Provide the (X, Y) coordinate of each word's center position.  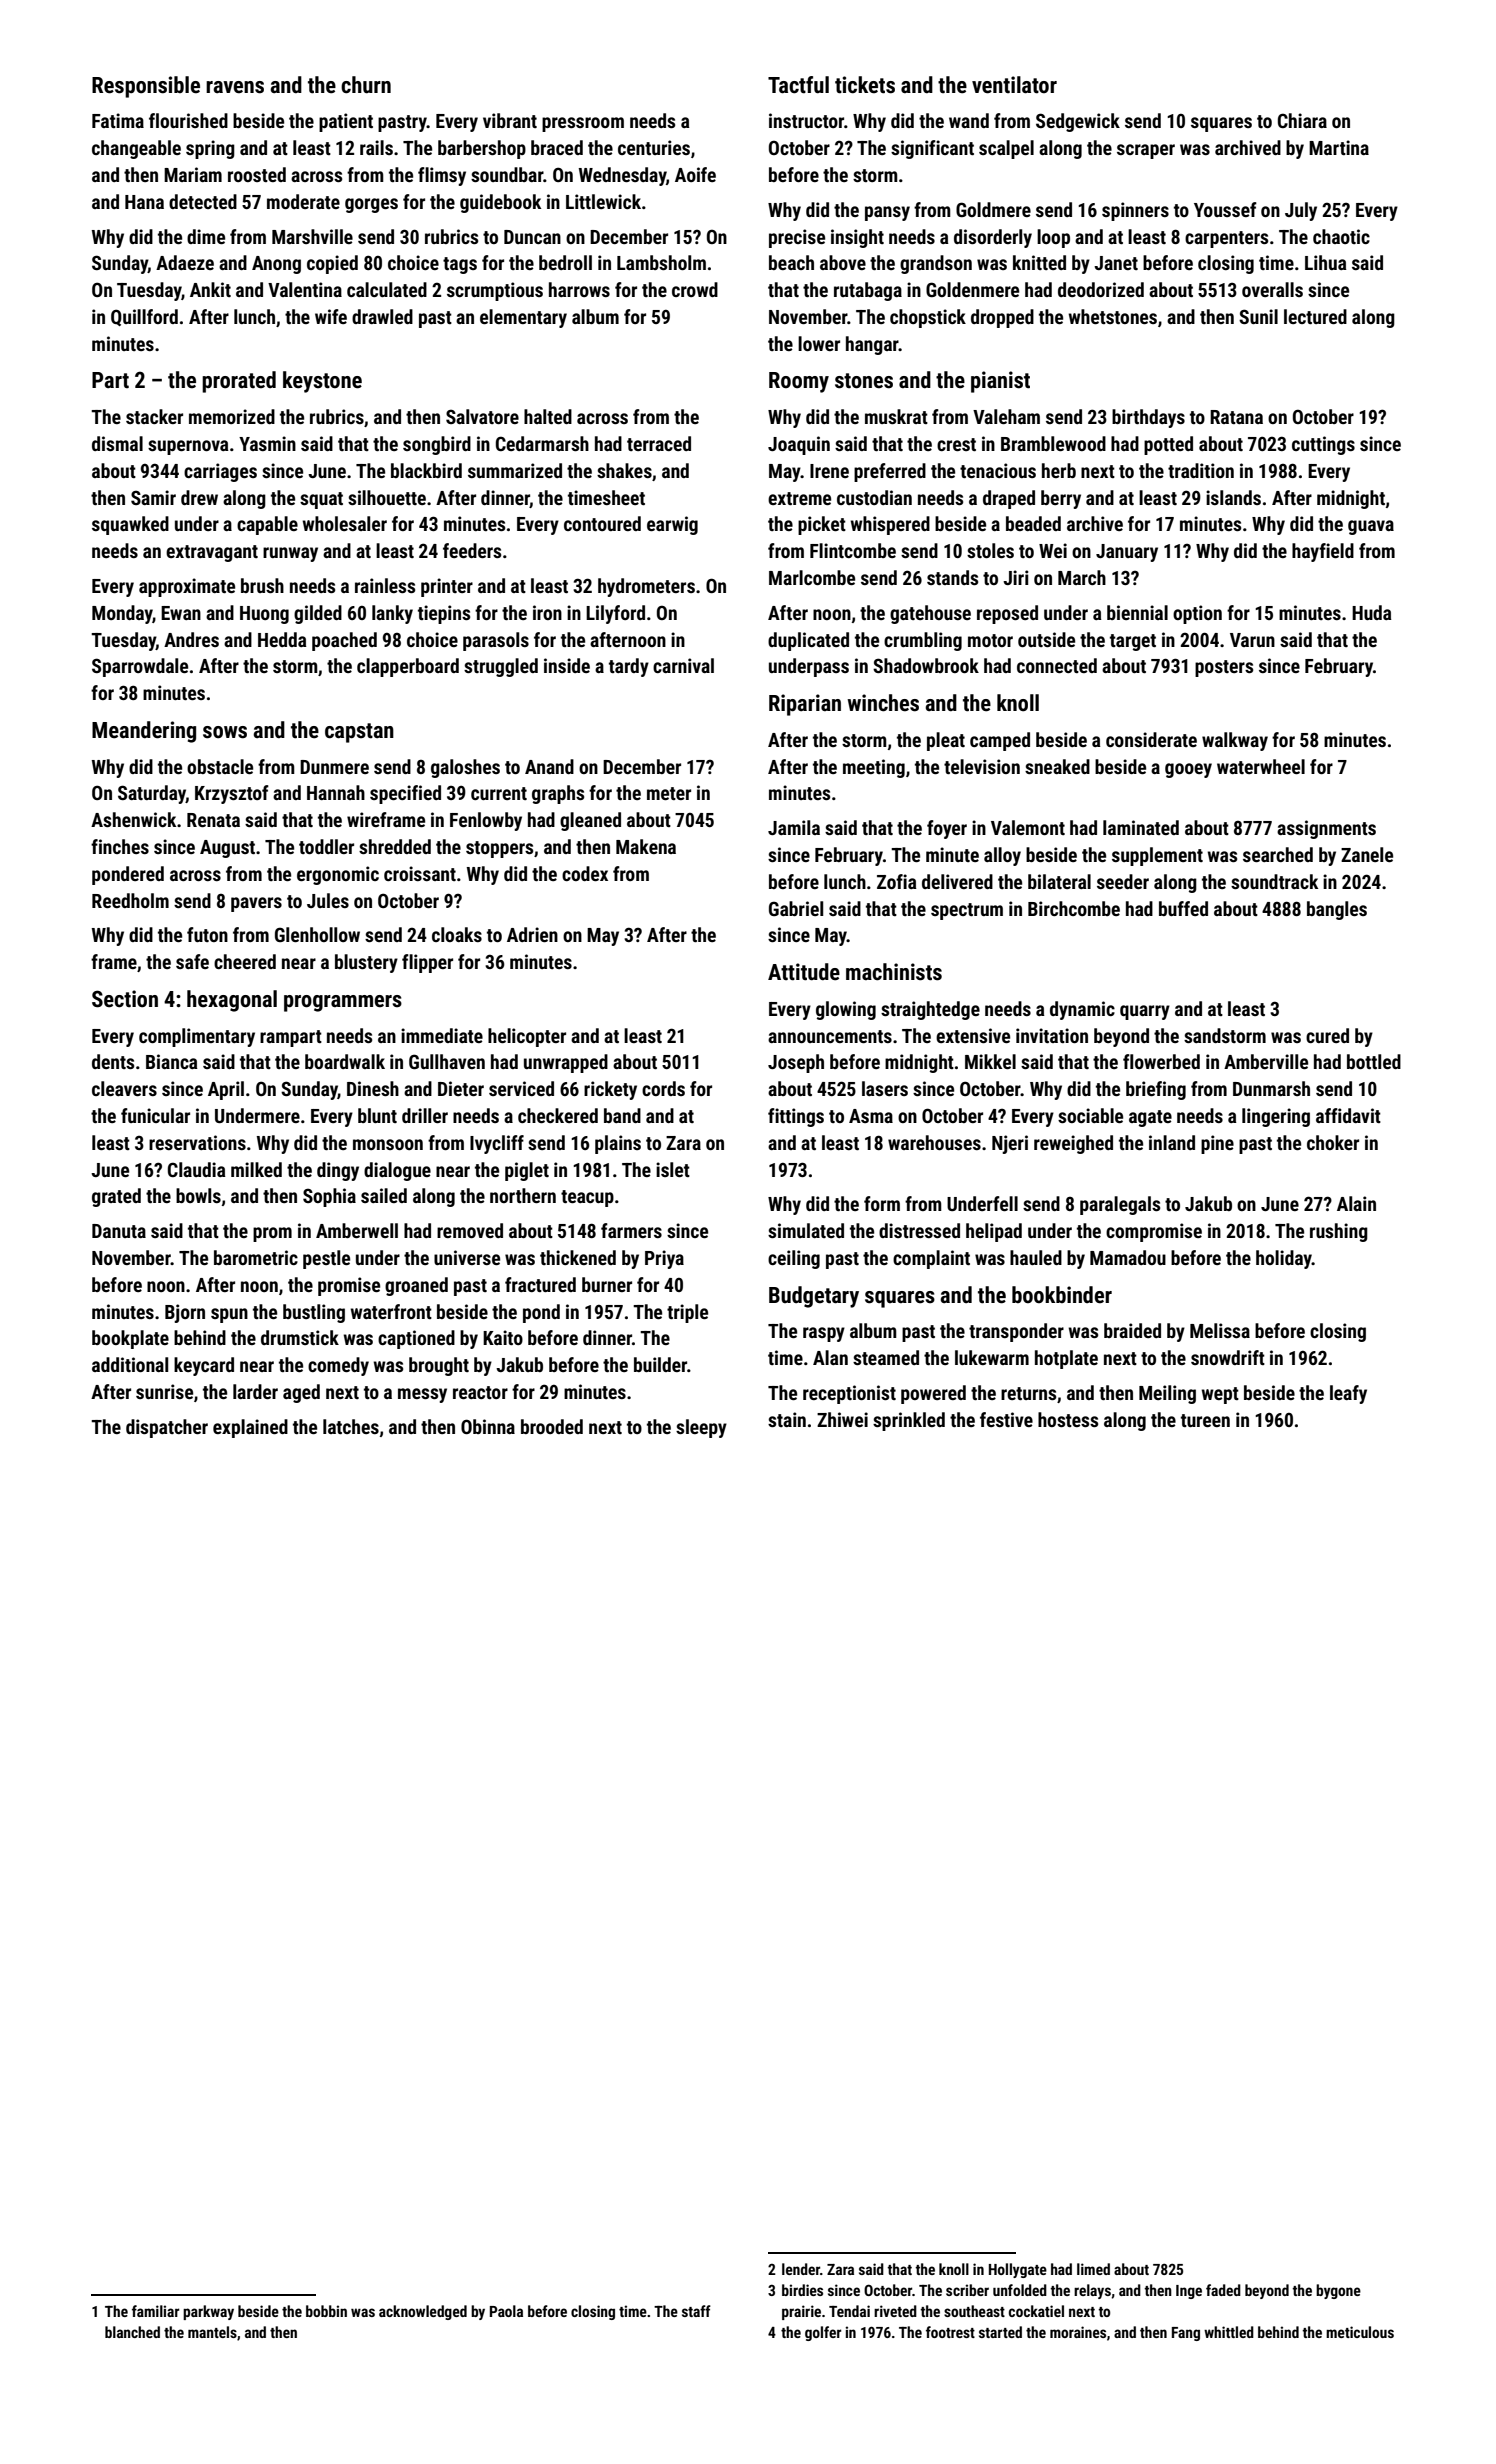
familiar (155, 2311)
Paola (506, 2311)
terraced (659, 443)
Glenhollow (317, 934)
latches (351, 1426)
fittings (796, 1117)
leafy (1348, 1394)
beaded (1033, 523)
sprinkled (909, 1421)
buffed (1183, 908)
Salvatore (482, 416)
